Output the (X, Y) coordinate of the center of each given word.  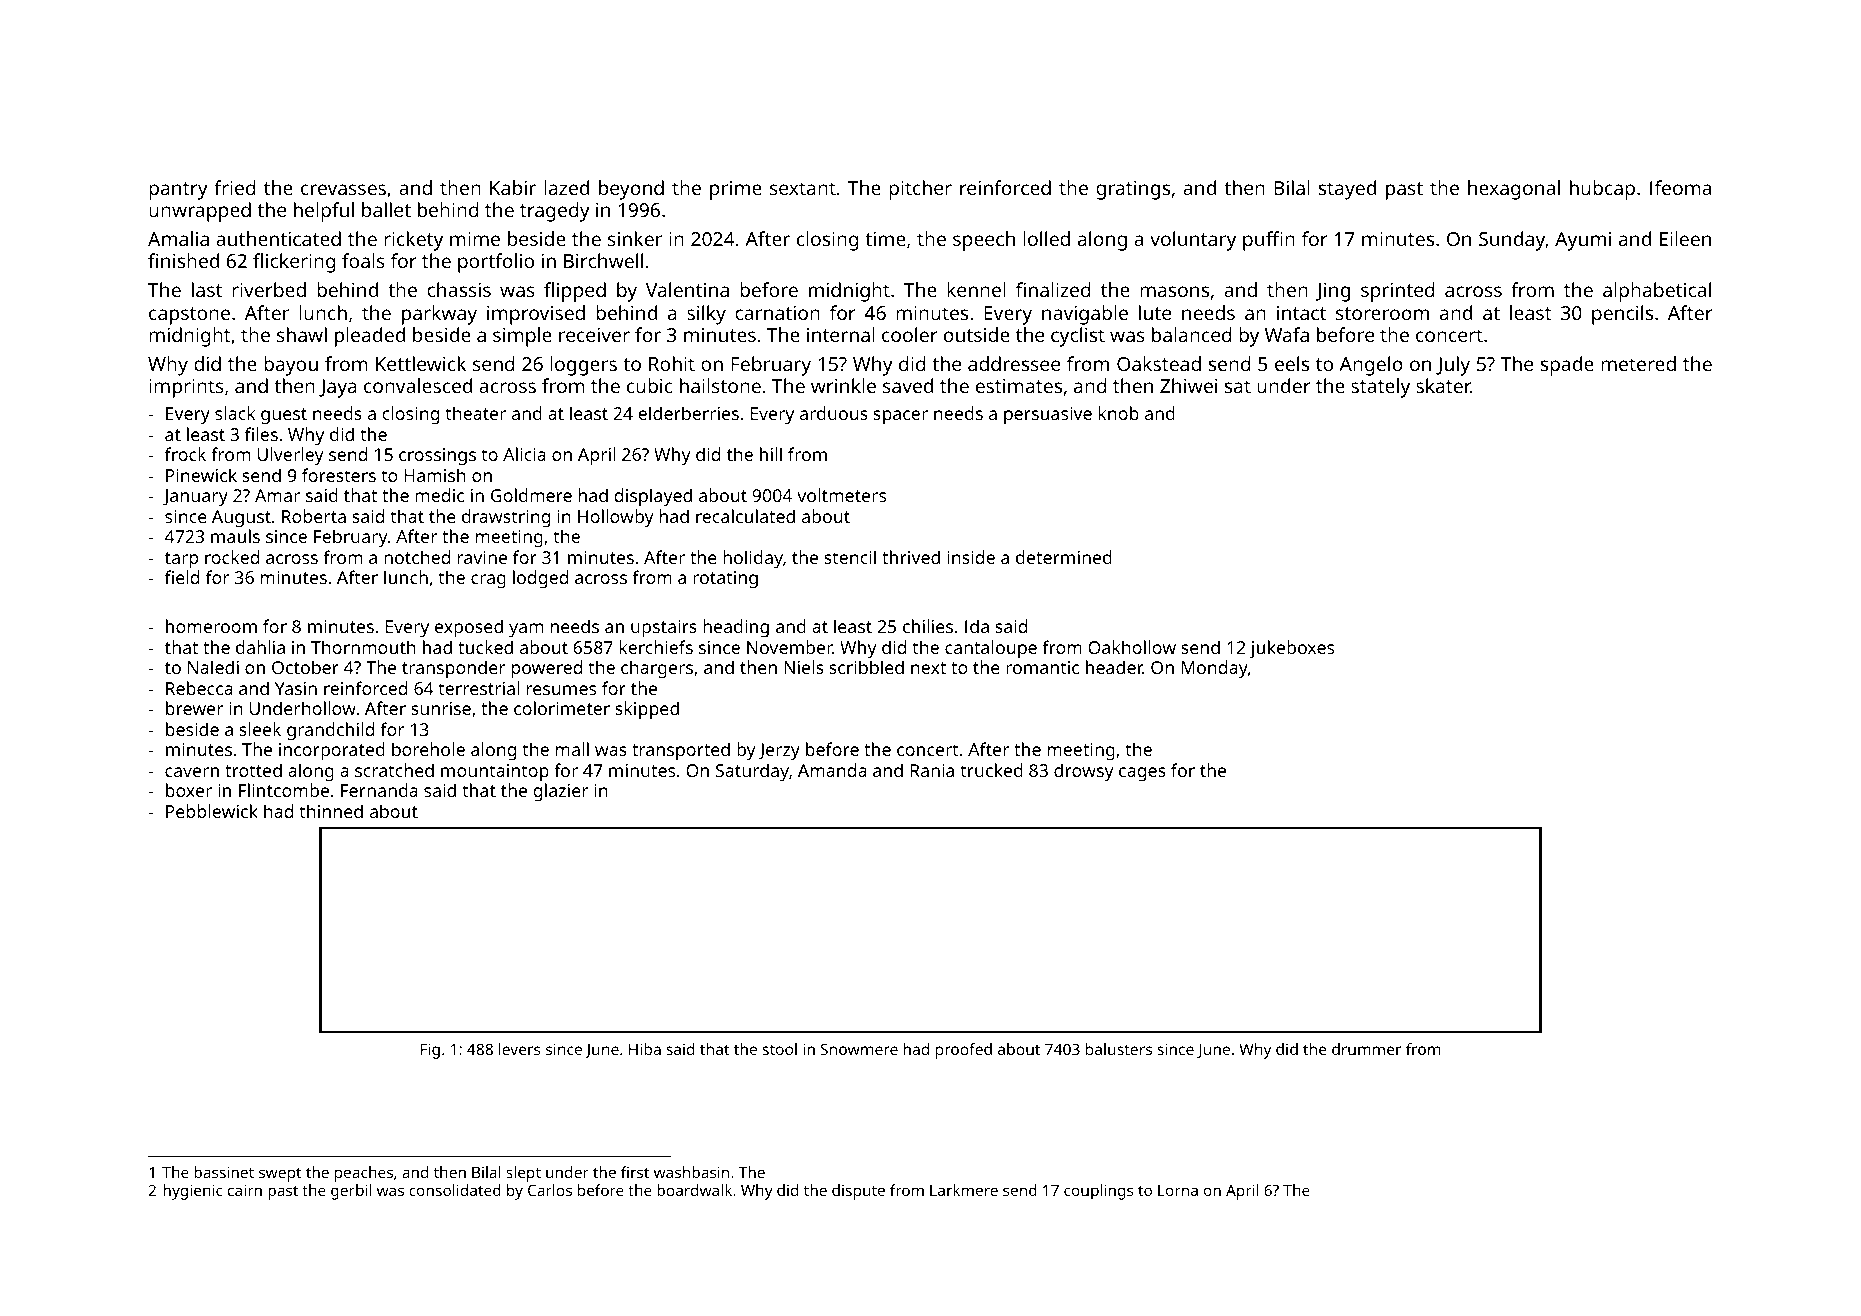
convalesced (418, 385)
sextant (803, 188)
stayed (1347, 190)
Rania (932, 770)
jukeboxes (1292, 649)
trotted (253, 770)
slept (523, 1174)
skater (1443, 385)
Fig (430, 1051)
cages (1142, 774)
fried (235, 187)
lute (1155, 312)
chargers (657, 669)
